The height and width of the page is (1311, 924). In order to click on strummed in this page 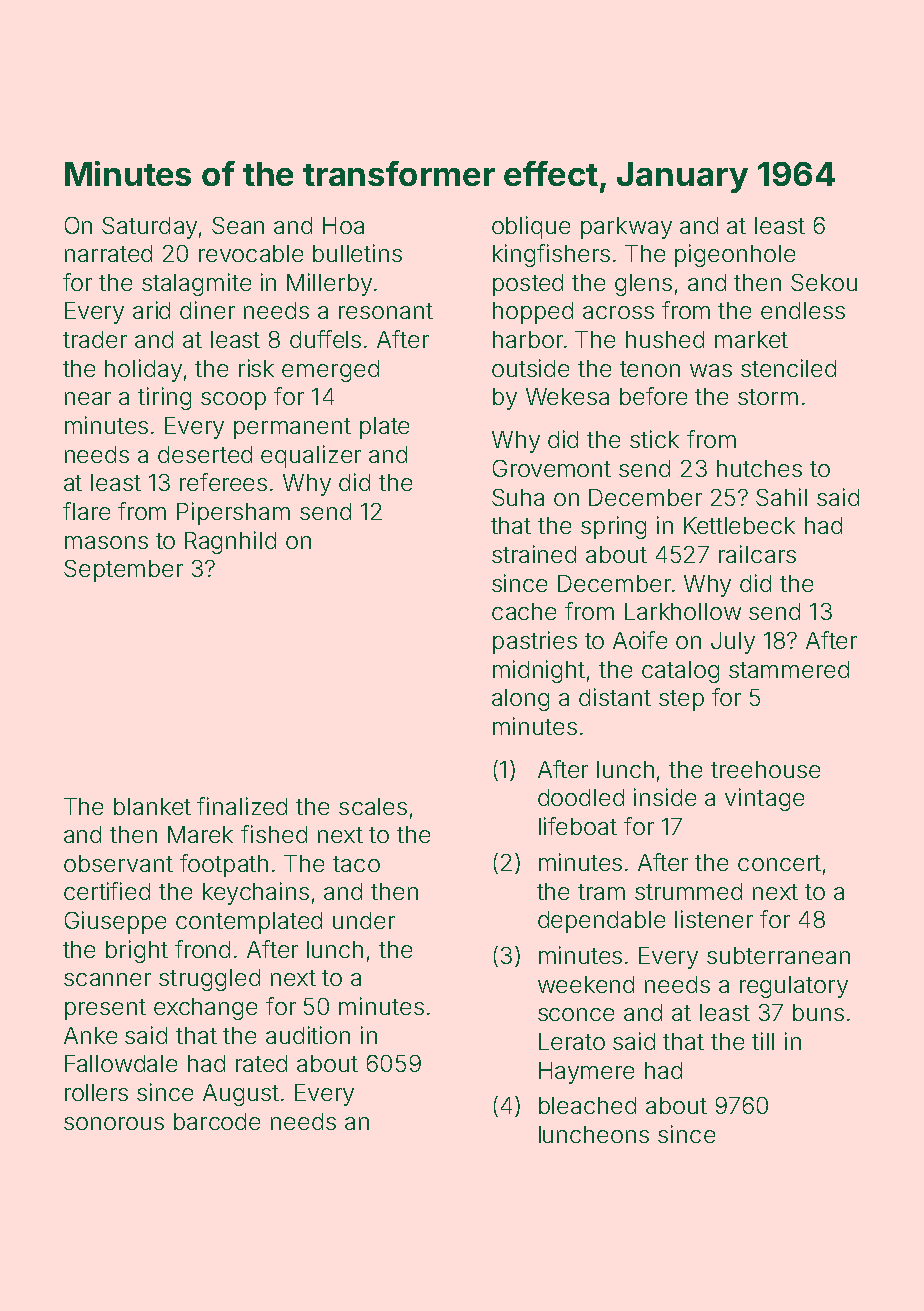, I will do `click(688, 891)`.
